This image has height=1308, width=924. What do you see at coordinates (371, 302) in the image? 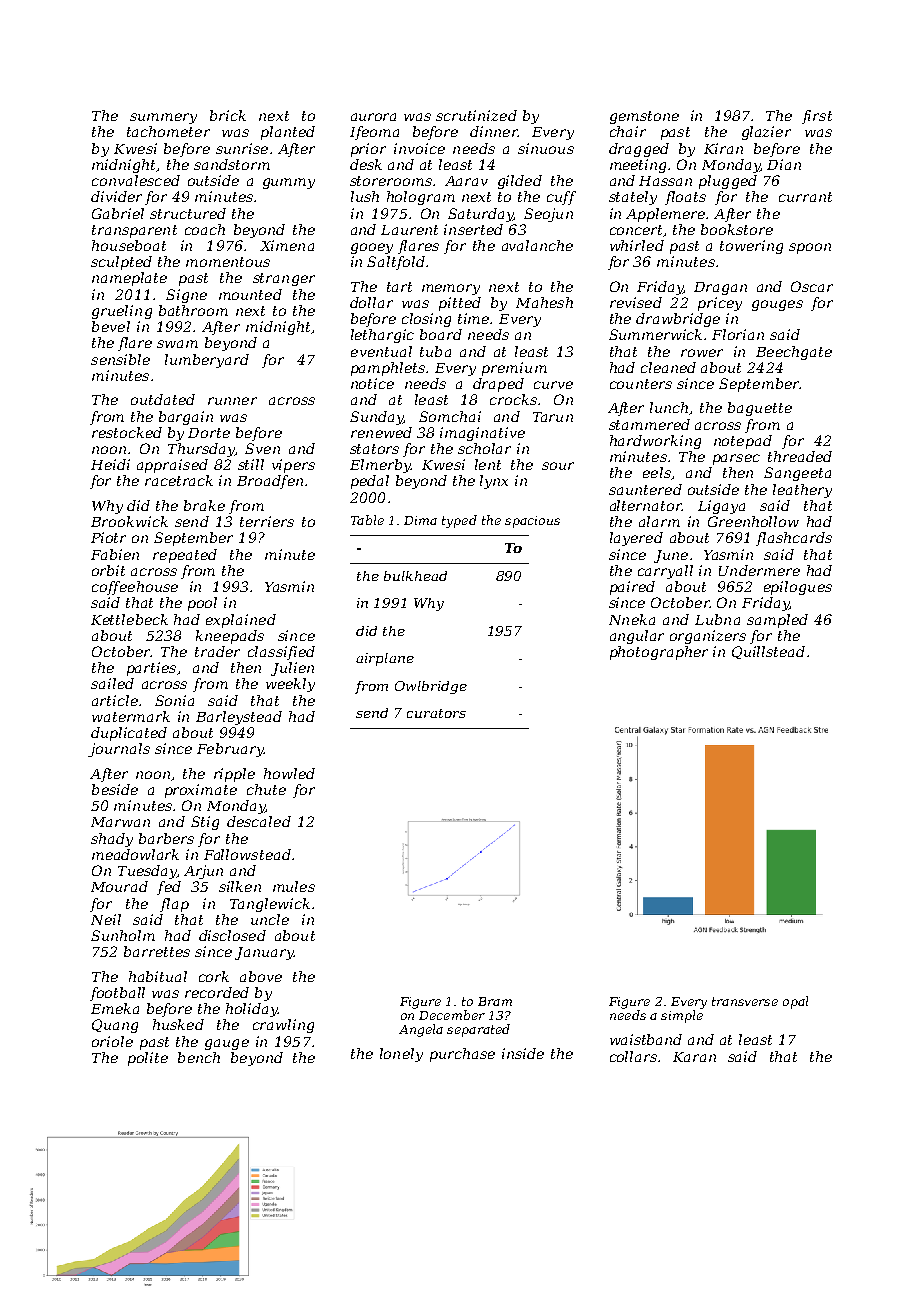
I see `dollar` at bounding box center [371, 302].
